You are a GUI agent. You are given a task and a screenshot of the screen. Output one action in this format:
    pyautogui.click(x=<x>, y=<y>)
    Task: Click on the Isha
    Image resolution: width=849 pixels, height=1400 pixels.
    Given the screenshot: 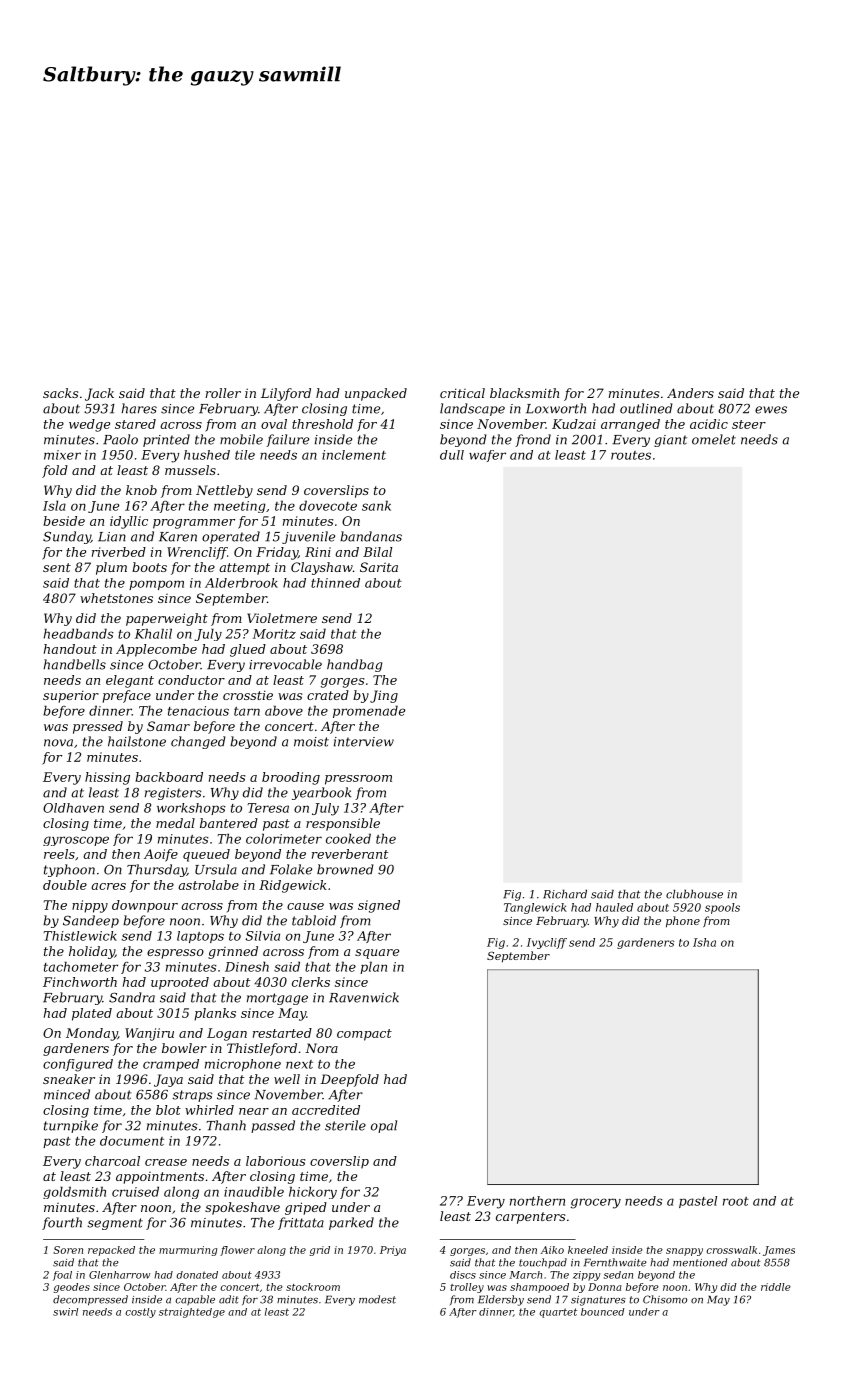 What is the action you would take?
    pyautogui.click(x=704, y=942)
